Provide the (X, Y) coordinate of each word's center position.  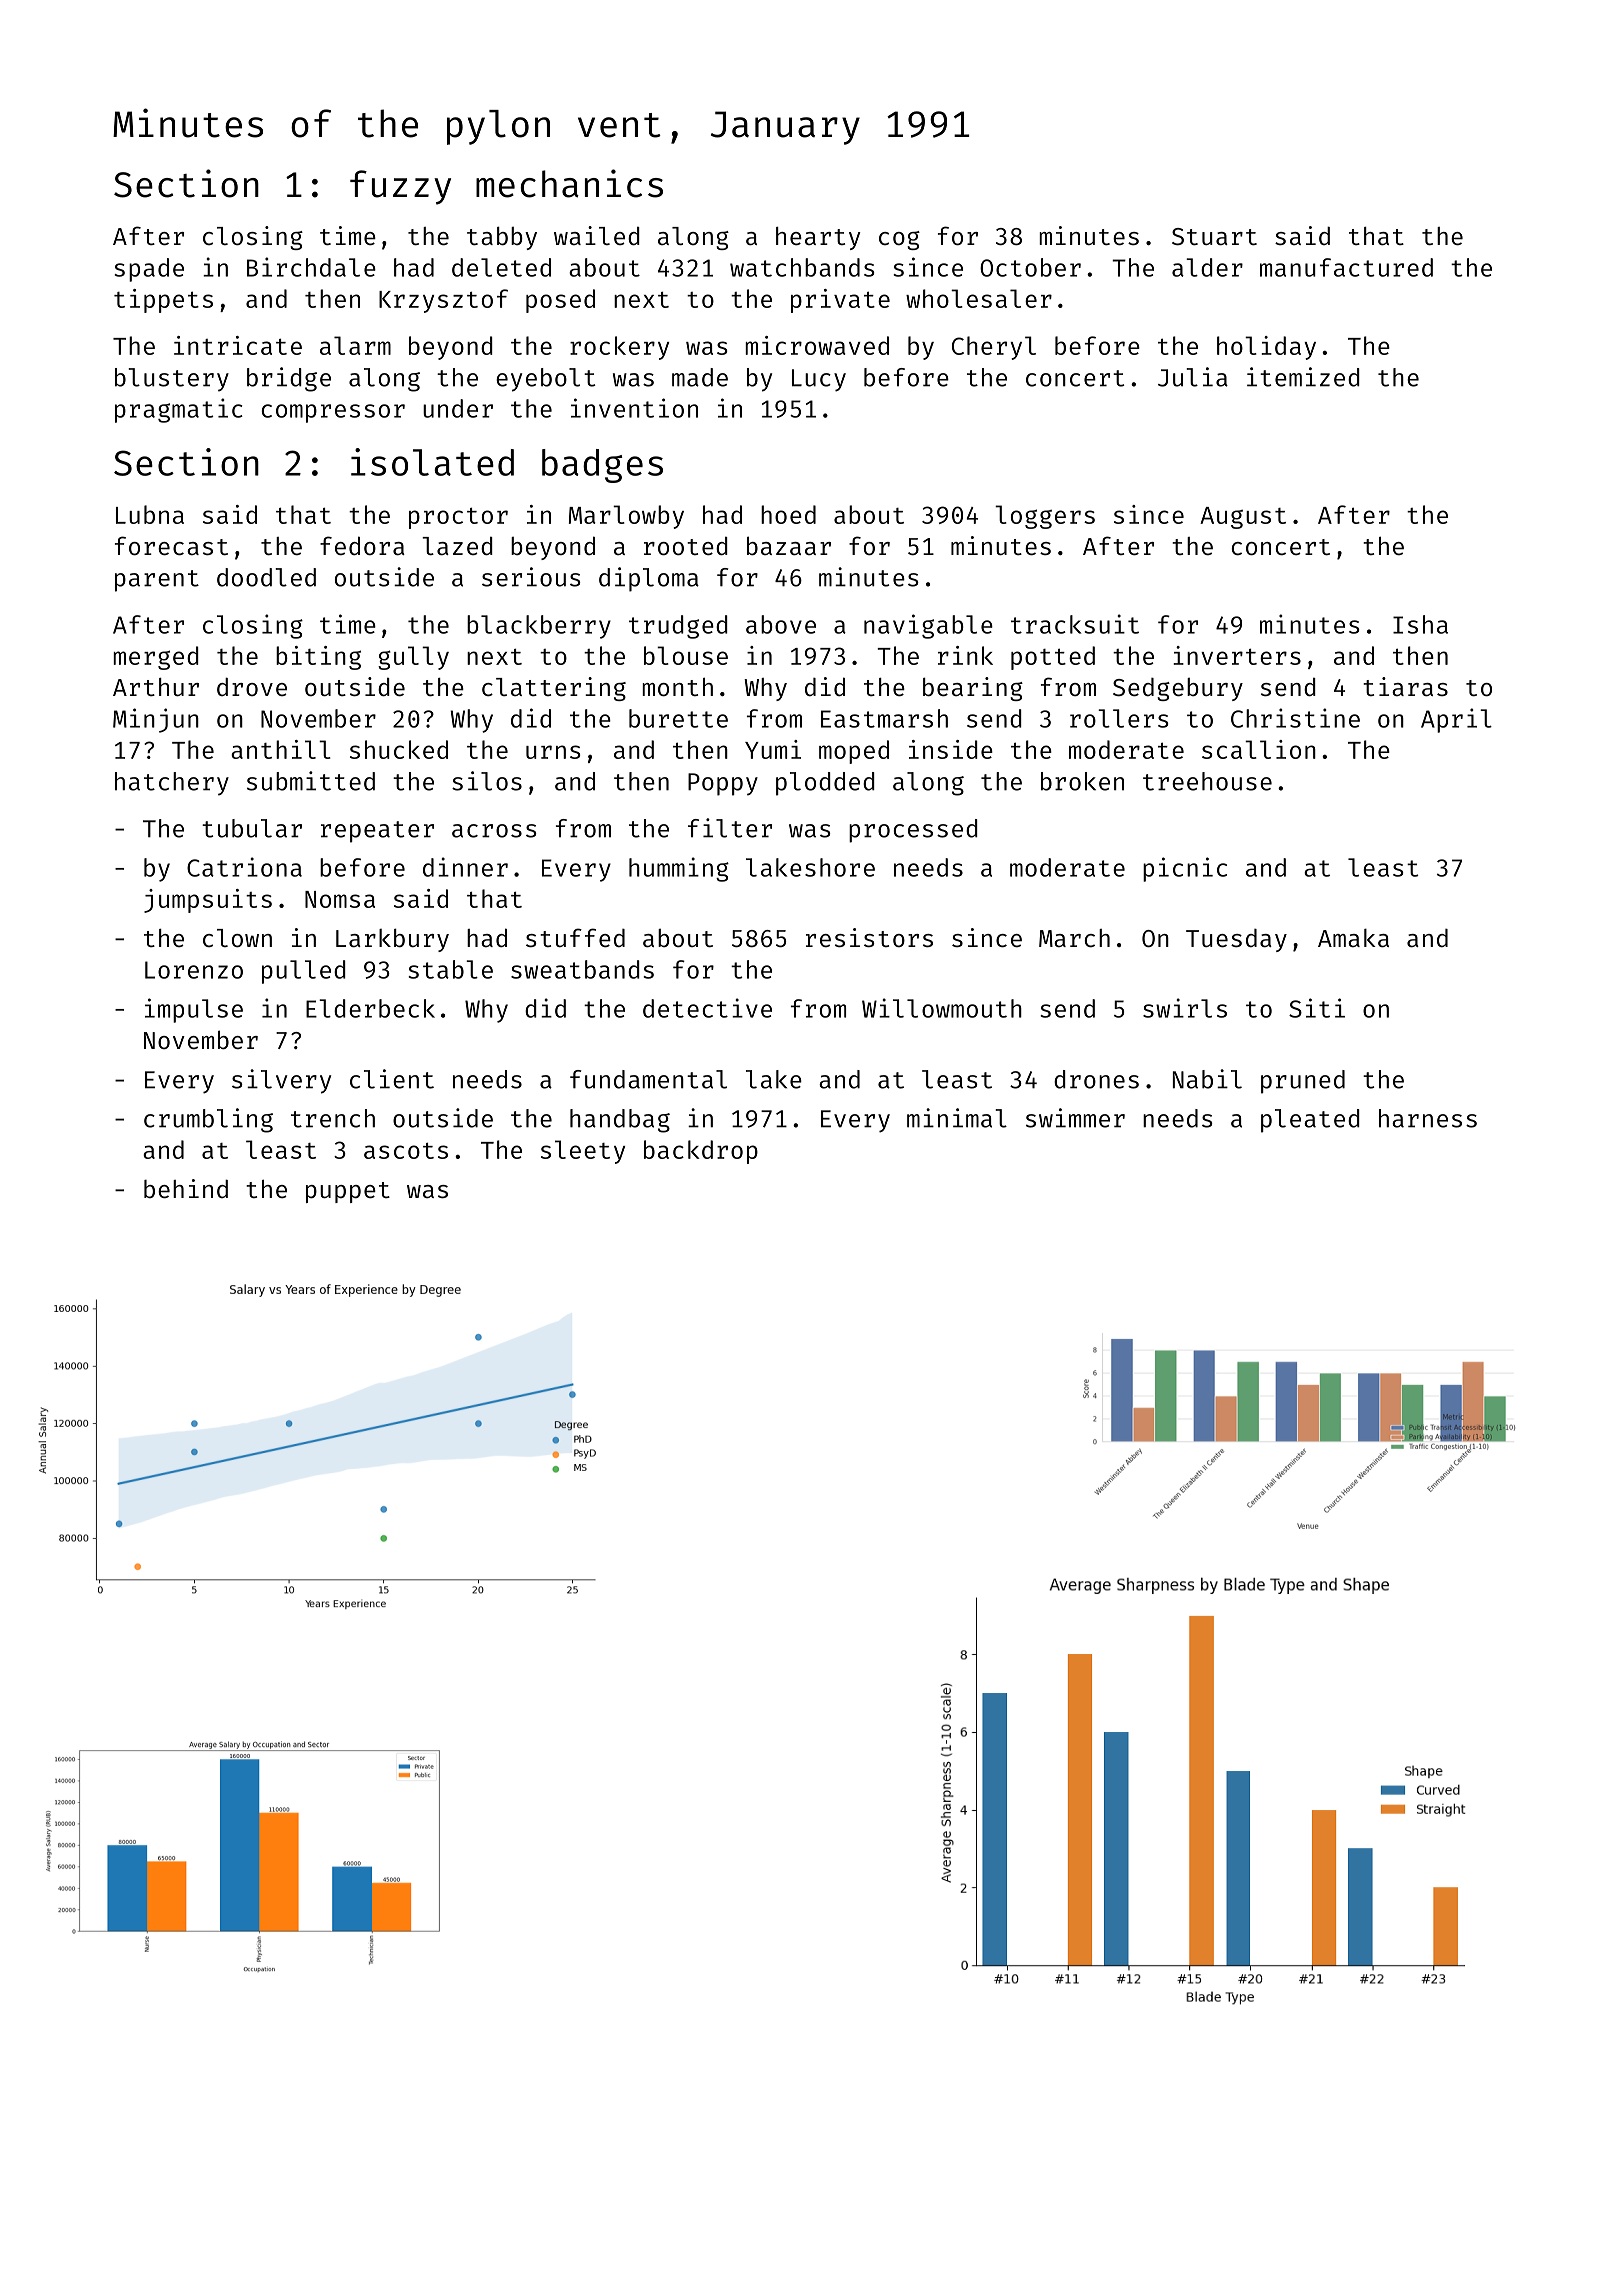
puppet (348, 1192)
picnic (1185, 869)
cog (899, 240)
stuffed (575, 937)
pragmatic (179, 410)
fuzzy (400, 187)
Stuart (1214, 236)
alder (1207, 267)
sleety (583, 1152)
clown (237, 938)
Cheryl (994, 348)
